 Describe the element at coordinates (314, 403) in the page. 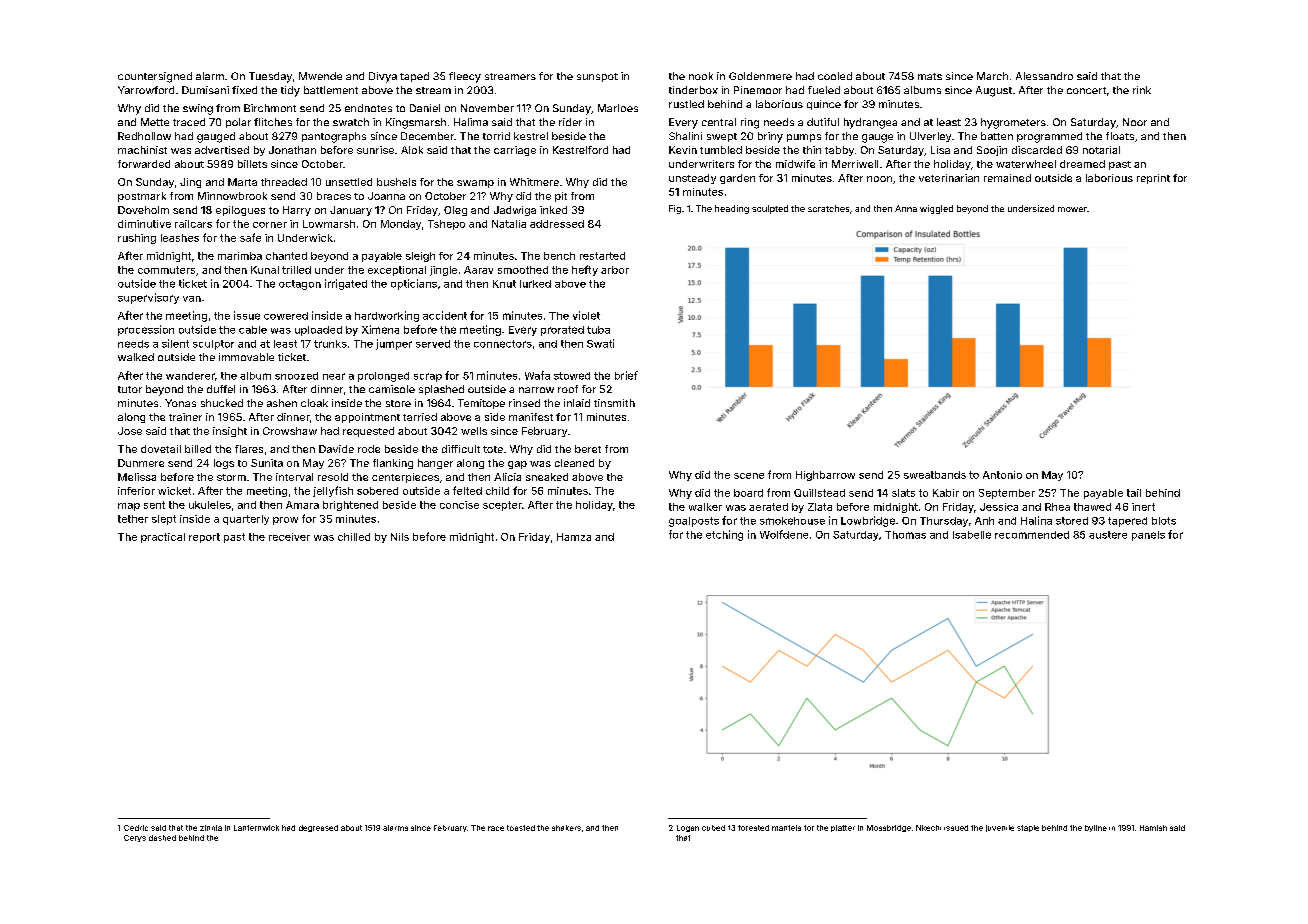

I see `cloak` at that location.
